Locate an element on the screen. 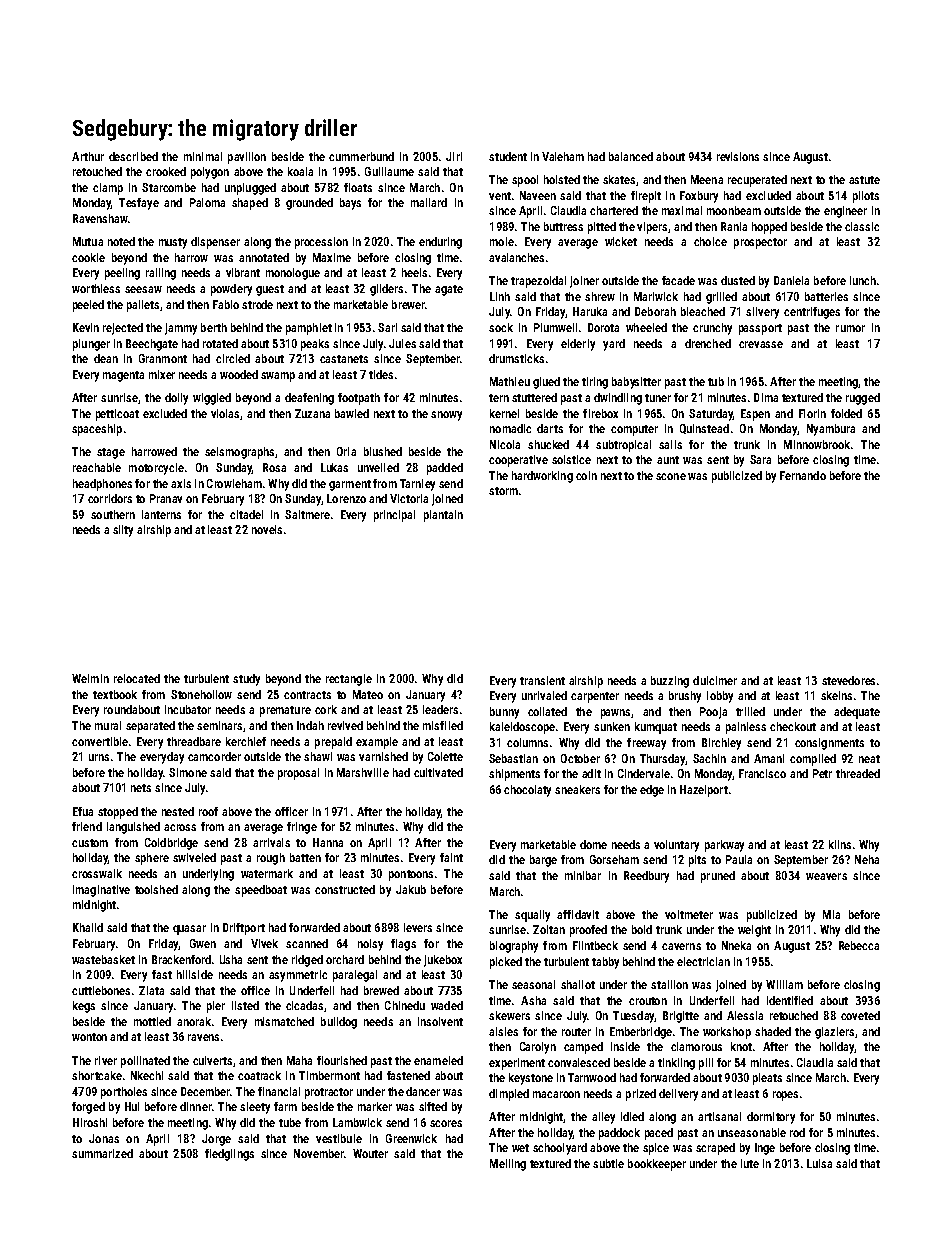 Image resolution: width=952 pixels, height=1233 pixels. Arthur is located at coordinates (88, 156).
